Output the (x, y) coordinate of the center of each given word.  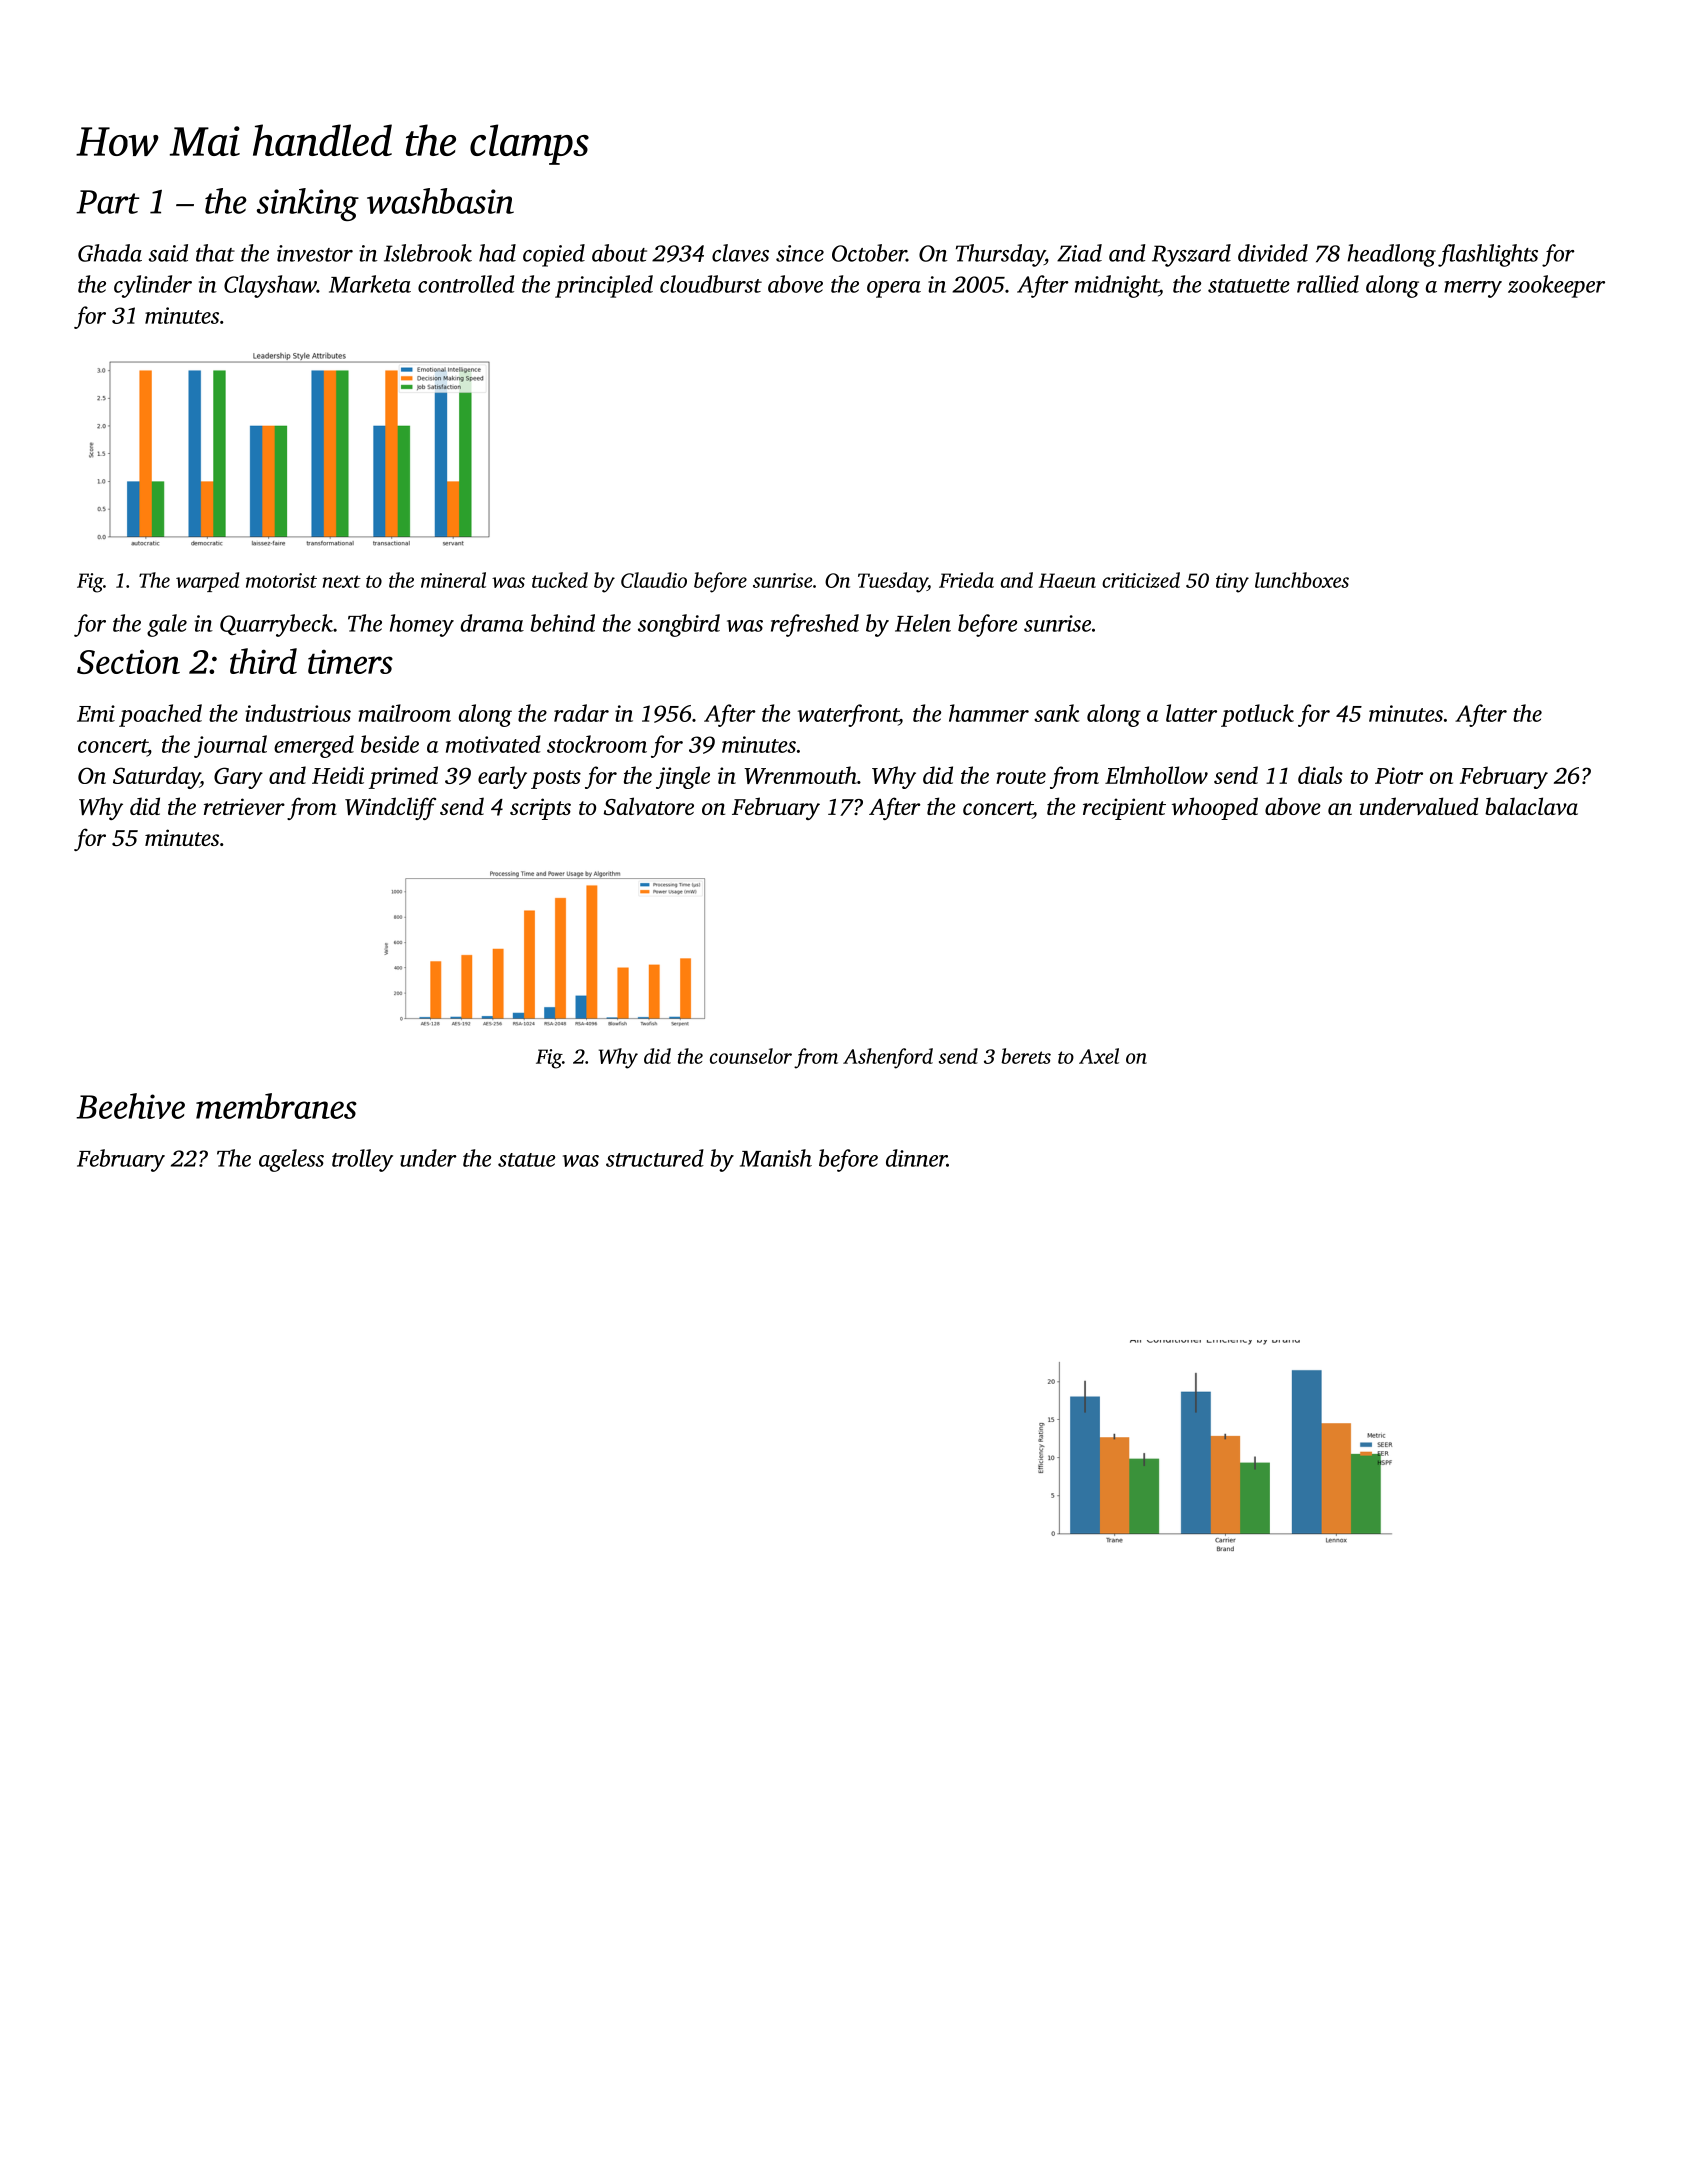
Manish (776, 1158)
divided (1273, 253)
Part (107, 202)
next (342, 581)
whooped (1215, 808)
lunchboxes (1302, 580)
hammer (989, 713)
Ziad (1079, 253)
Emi (96, 713)
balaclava (1531, 806)
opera (894, 289)
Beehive (130, 1106)
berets (1026, 1056)
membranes (276, 1106)
